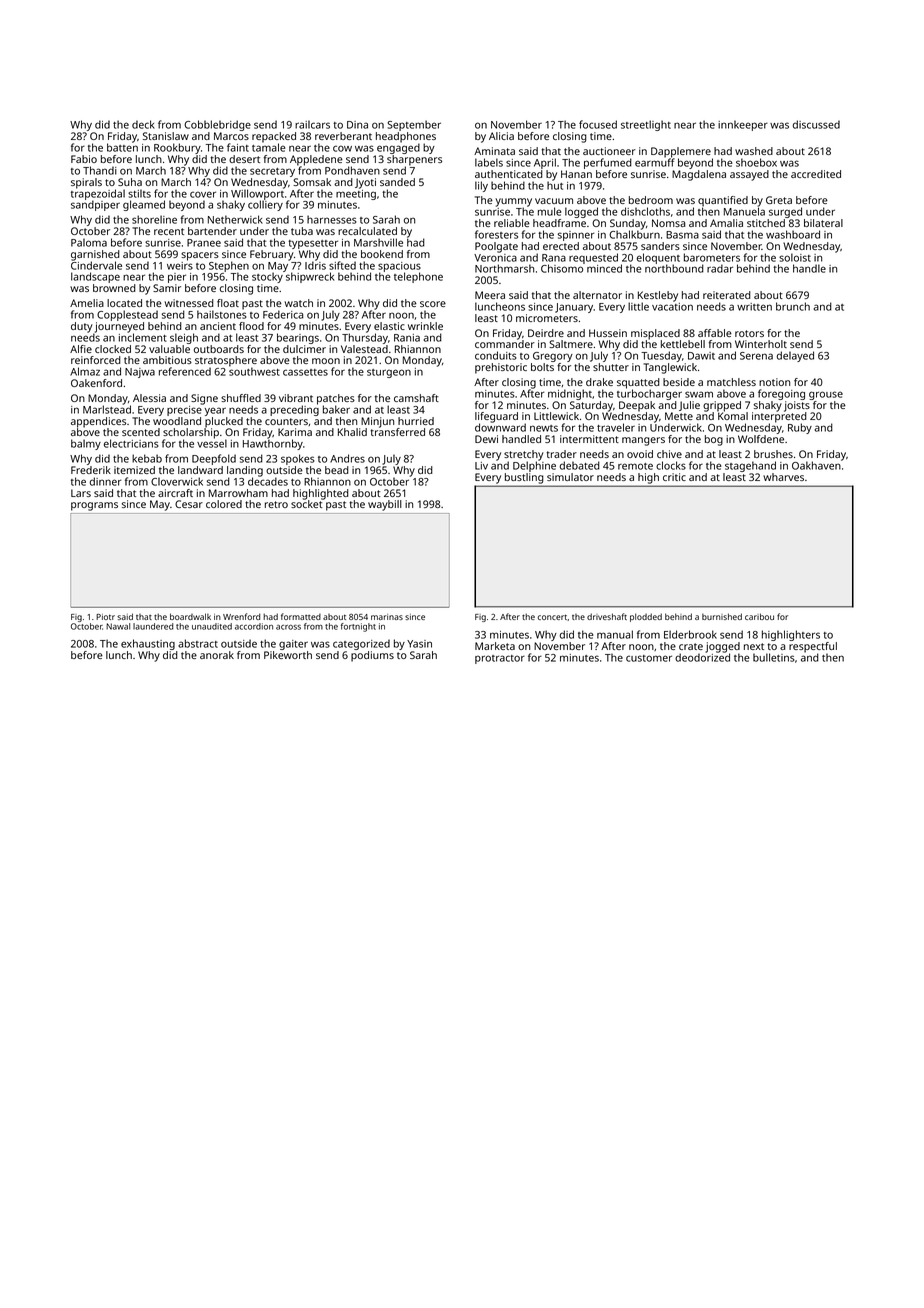  Describe the element at coordinates (660, 246) in the page. I see `sanders` at that location.
